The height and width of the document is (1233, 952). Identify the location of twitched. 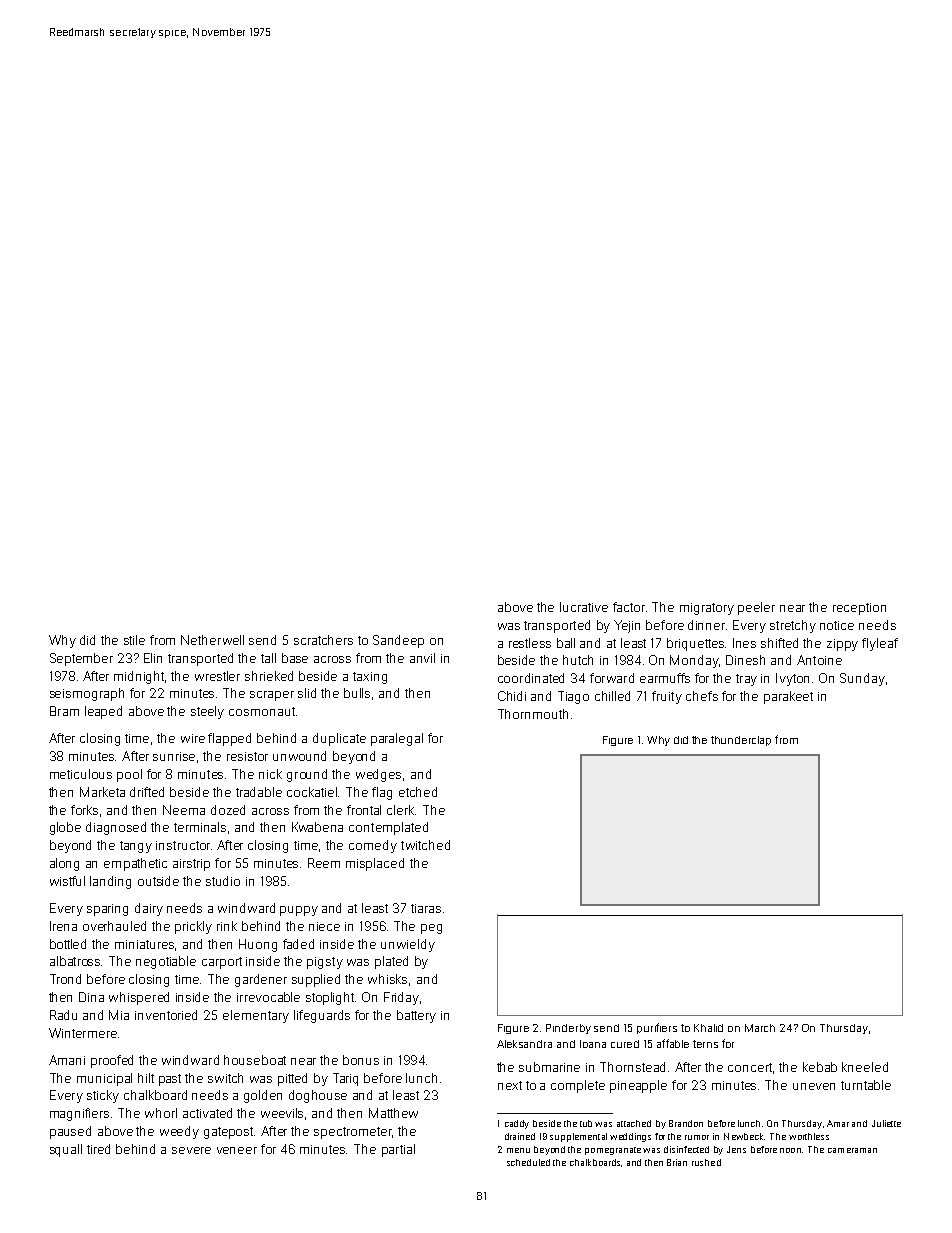
(425, 845).
